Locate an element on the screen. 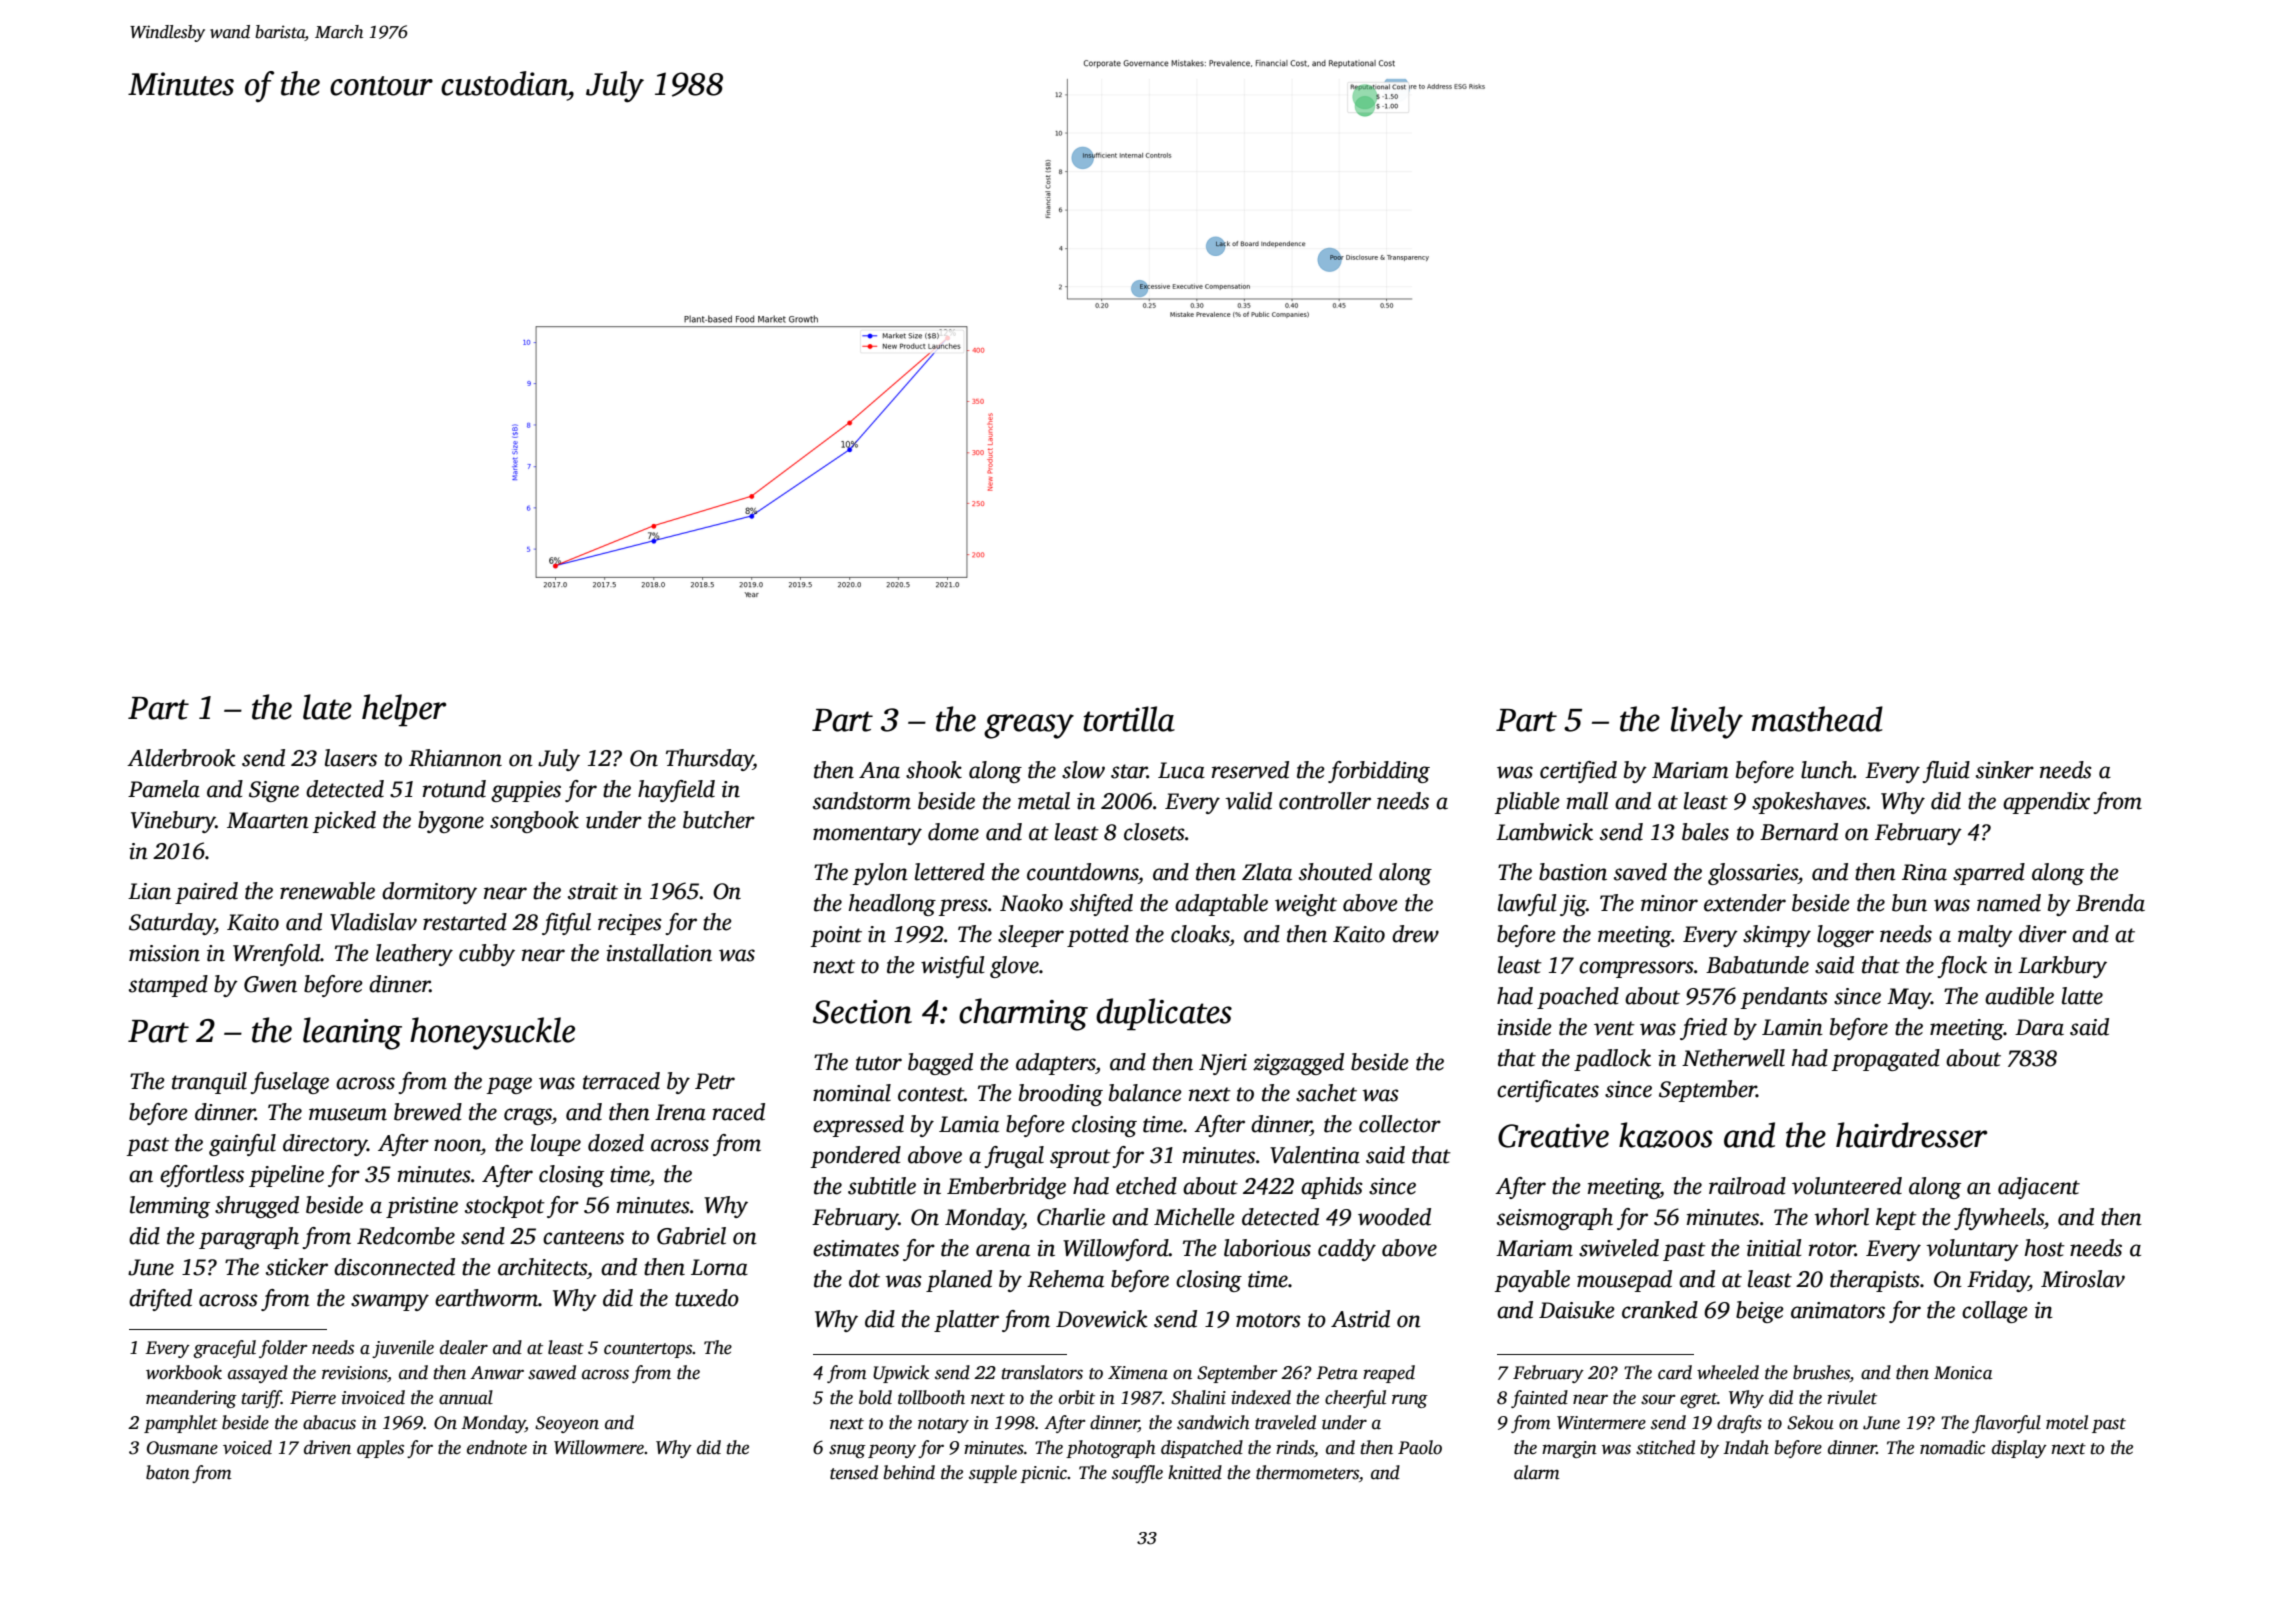 This screenshot has width=2275, height=1608. tuxedo is located at coordinates (707, 1298).
